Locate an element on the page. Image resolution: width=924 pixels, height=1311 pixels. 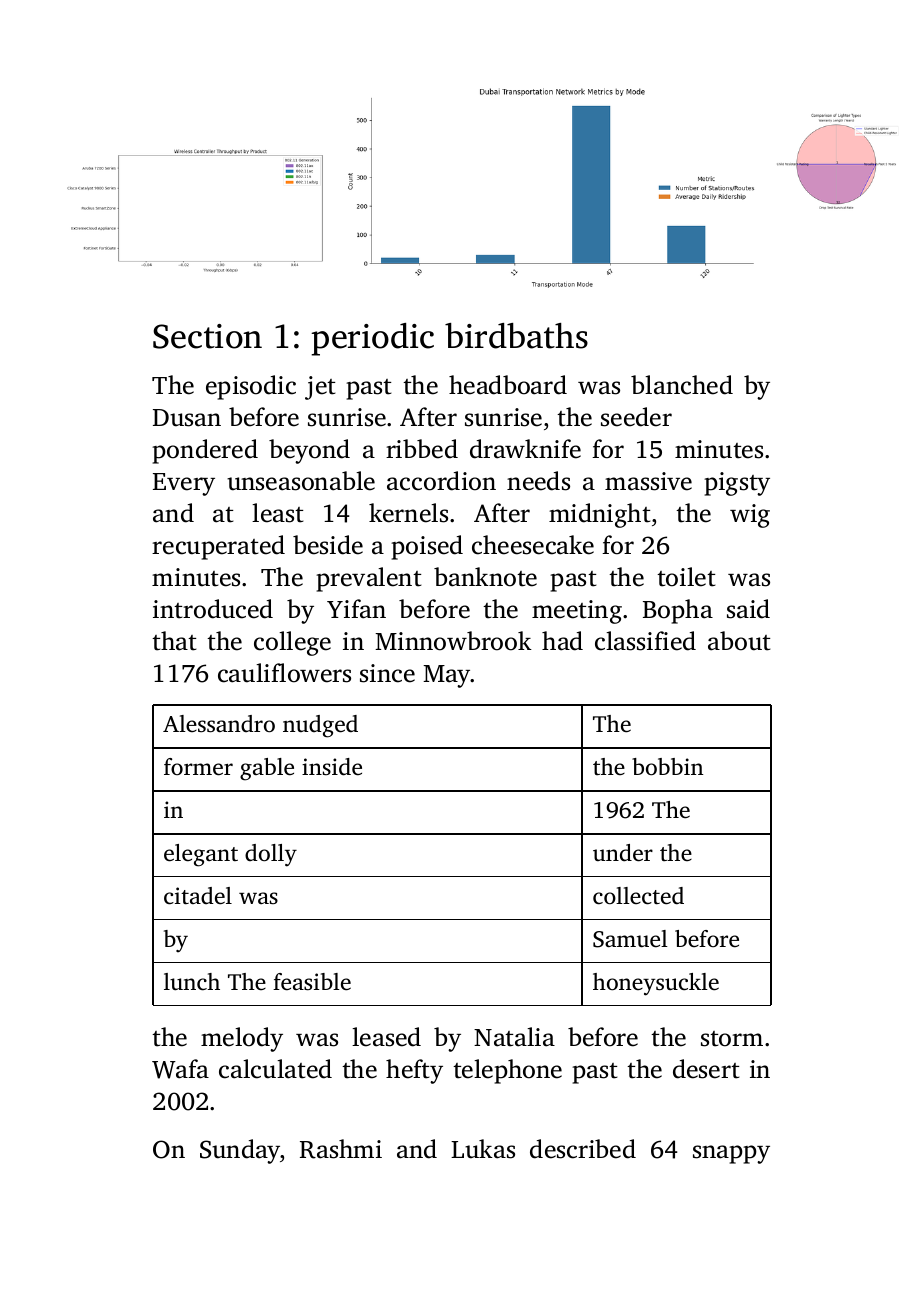
about is located at coordinates (739, 641).
